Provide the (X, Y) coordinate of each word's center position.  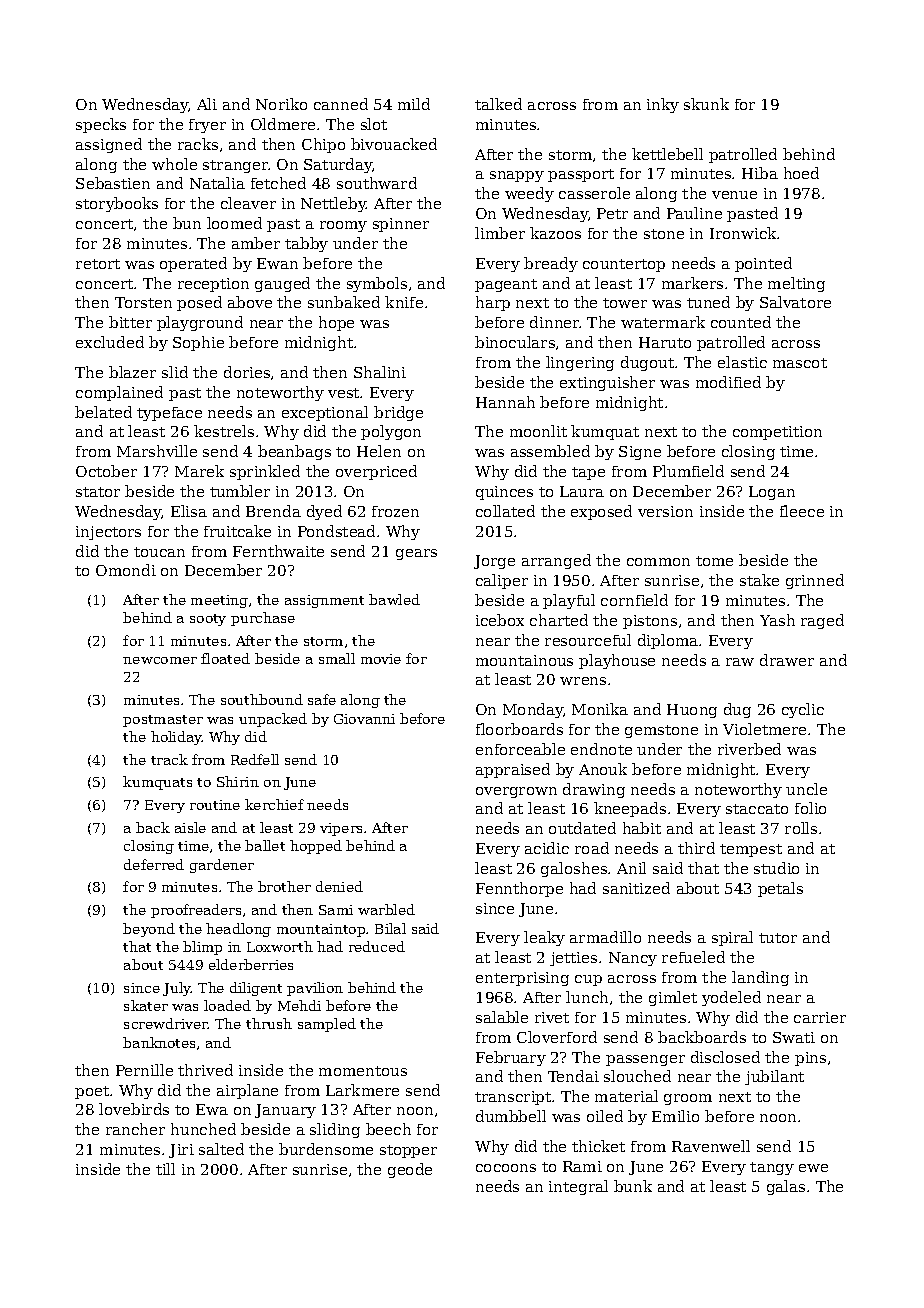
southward (377, 183)
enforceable (520, 749)
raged (822, 621)
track (169, 759)
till (165, 1169)
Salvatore (795, 302)
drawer (787, 660)
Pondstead (336, 531)
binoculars (515, 342)
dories (247, 372)
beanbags (294, 452)
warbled (386, 909)
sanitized (636, 888)
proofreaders (196, 911)
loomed (234, 223)
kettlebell (667, 154)
